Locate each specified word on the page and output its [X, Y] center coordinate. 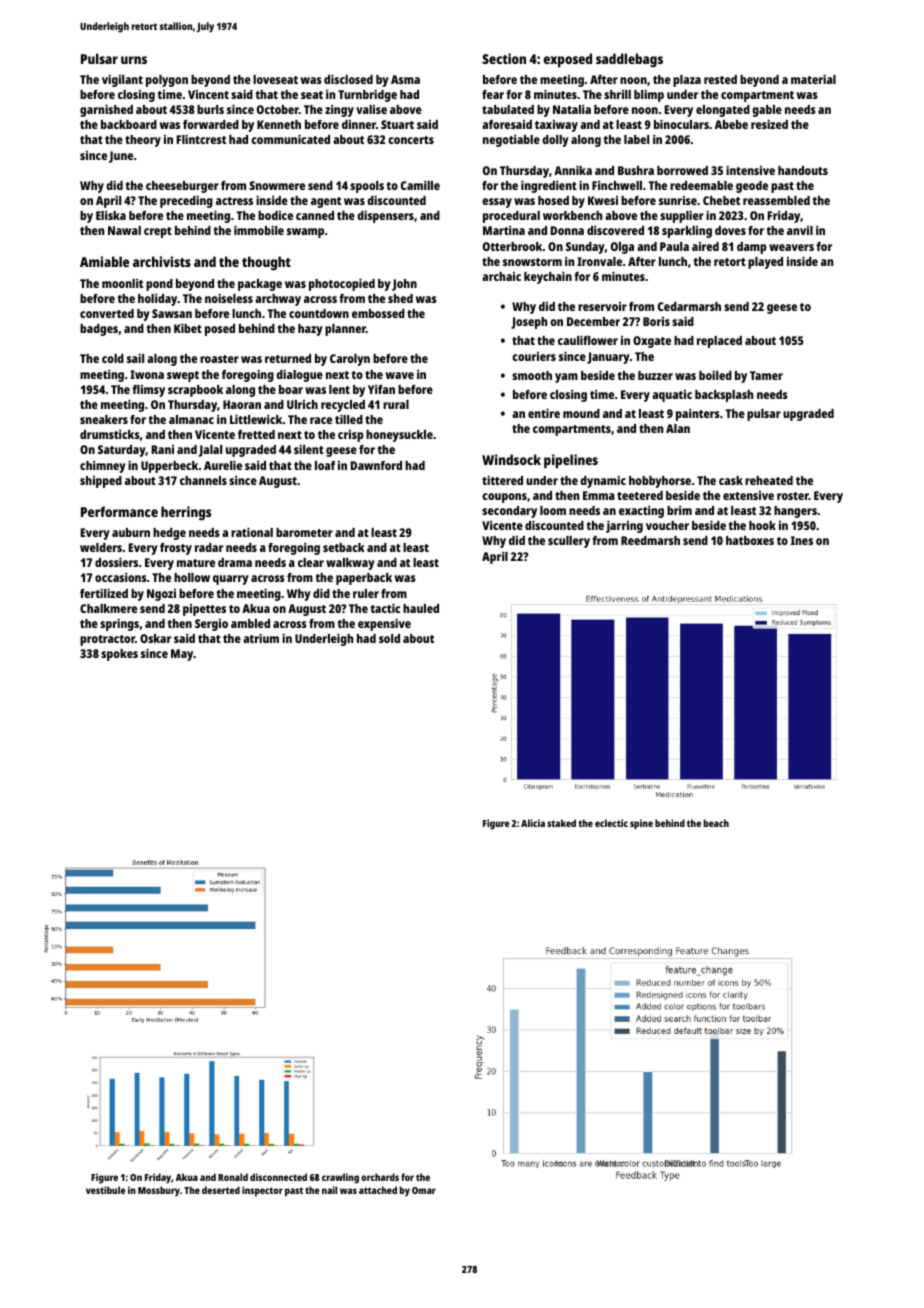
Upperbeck [169, 467]
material [813, 79]
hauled [421, 608]
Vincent [208, 94]
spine [641, 824]
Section [504, 58]
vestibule [105, 1190]
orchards [380, 1177]
